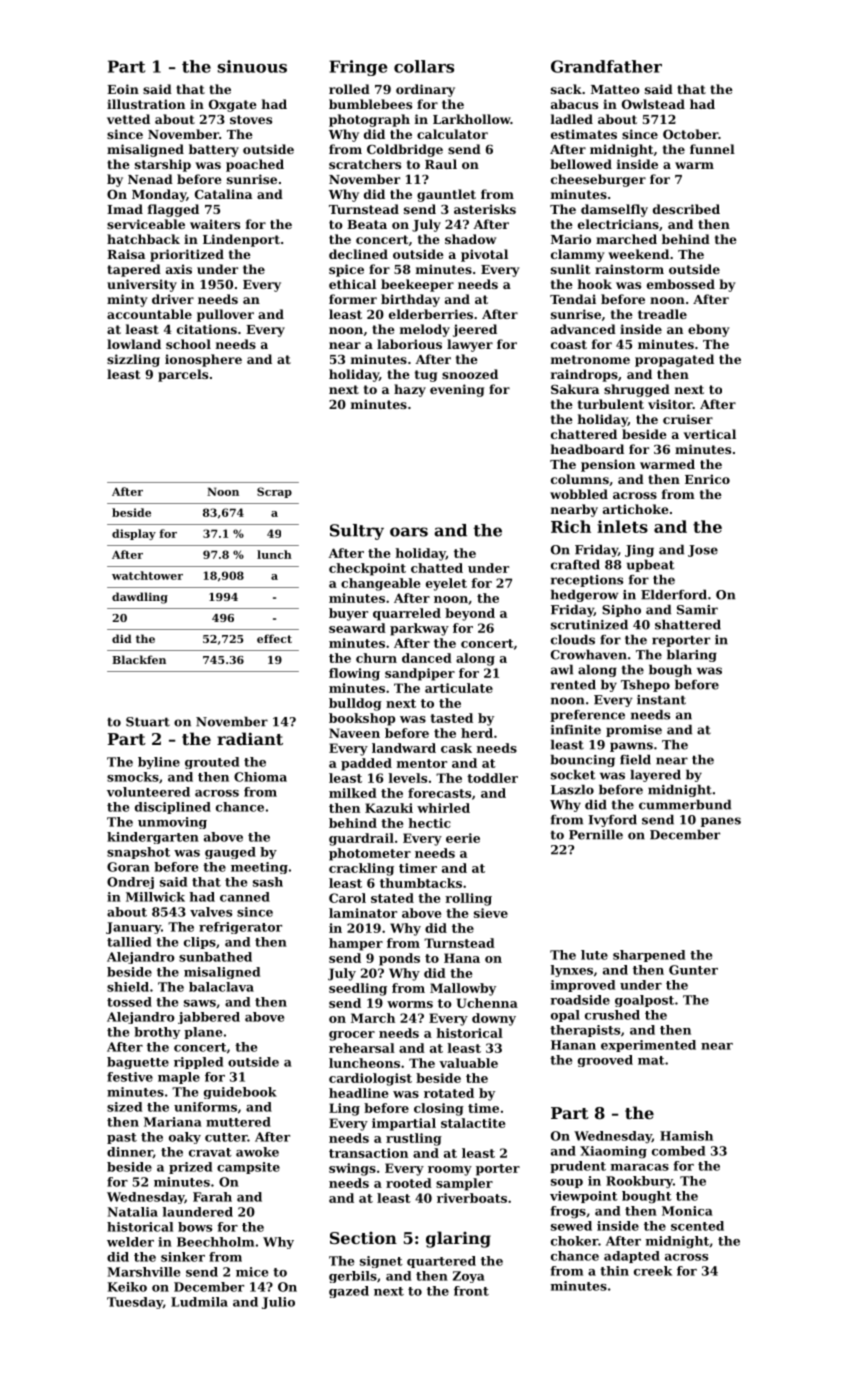  Describe the element at coordinates (381, 584) in the screenshot. I see `changeable` at that location.
